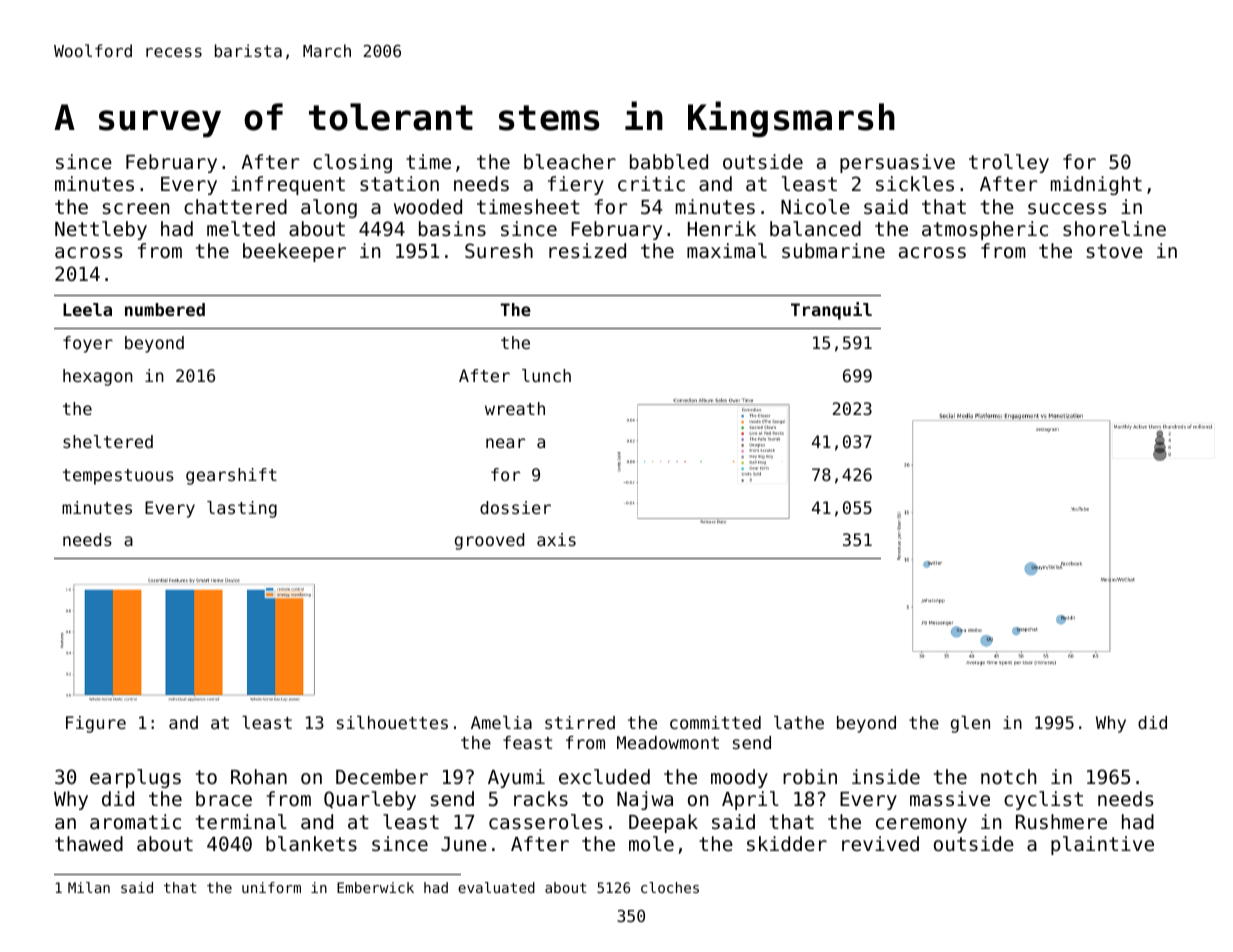  What do you see at coordinates (985, 230) in the image?
I see `atmospheric` at bounding box center [985, 230].
